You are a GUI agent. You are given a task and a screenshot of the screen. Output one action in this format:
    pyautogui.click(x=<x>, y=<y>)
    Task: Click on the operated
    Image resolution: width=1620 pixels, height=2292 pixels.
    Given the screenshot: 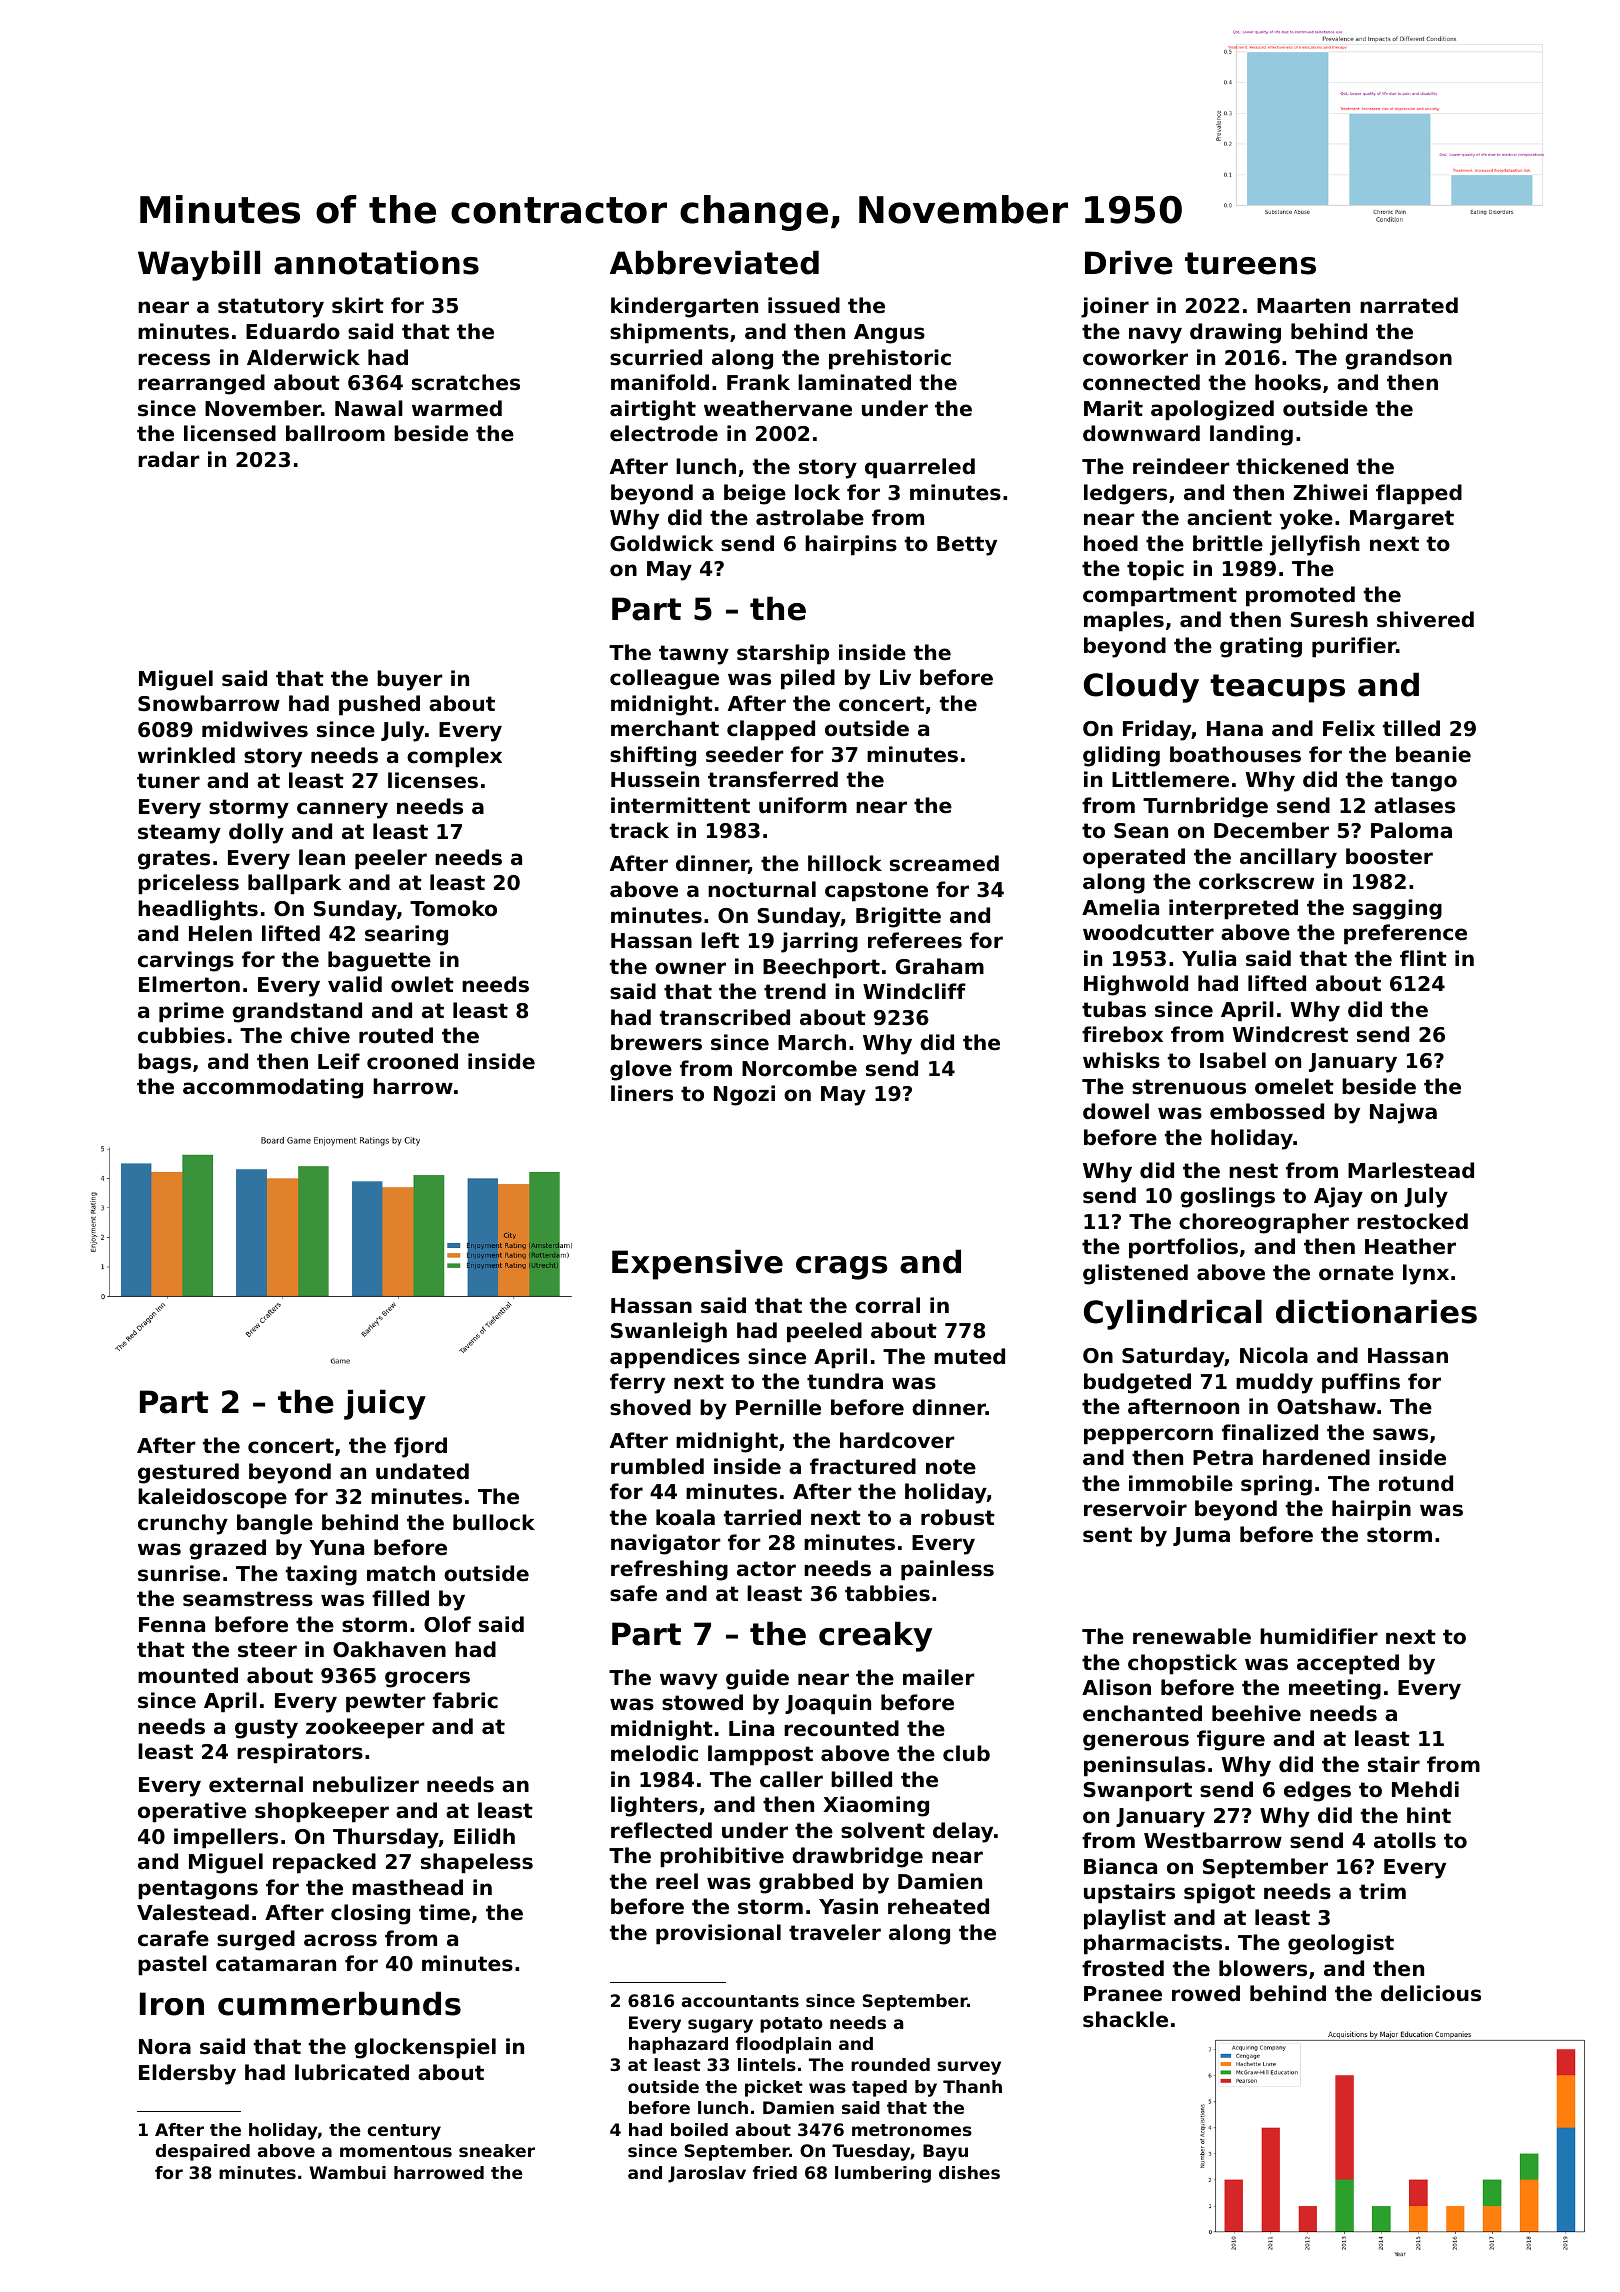 What is the action you would take?
    pyautogui.click(x=1134, y=858)
